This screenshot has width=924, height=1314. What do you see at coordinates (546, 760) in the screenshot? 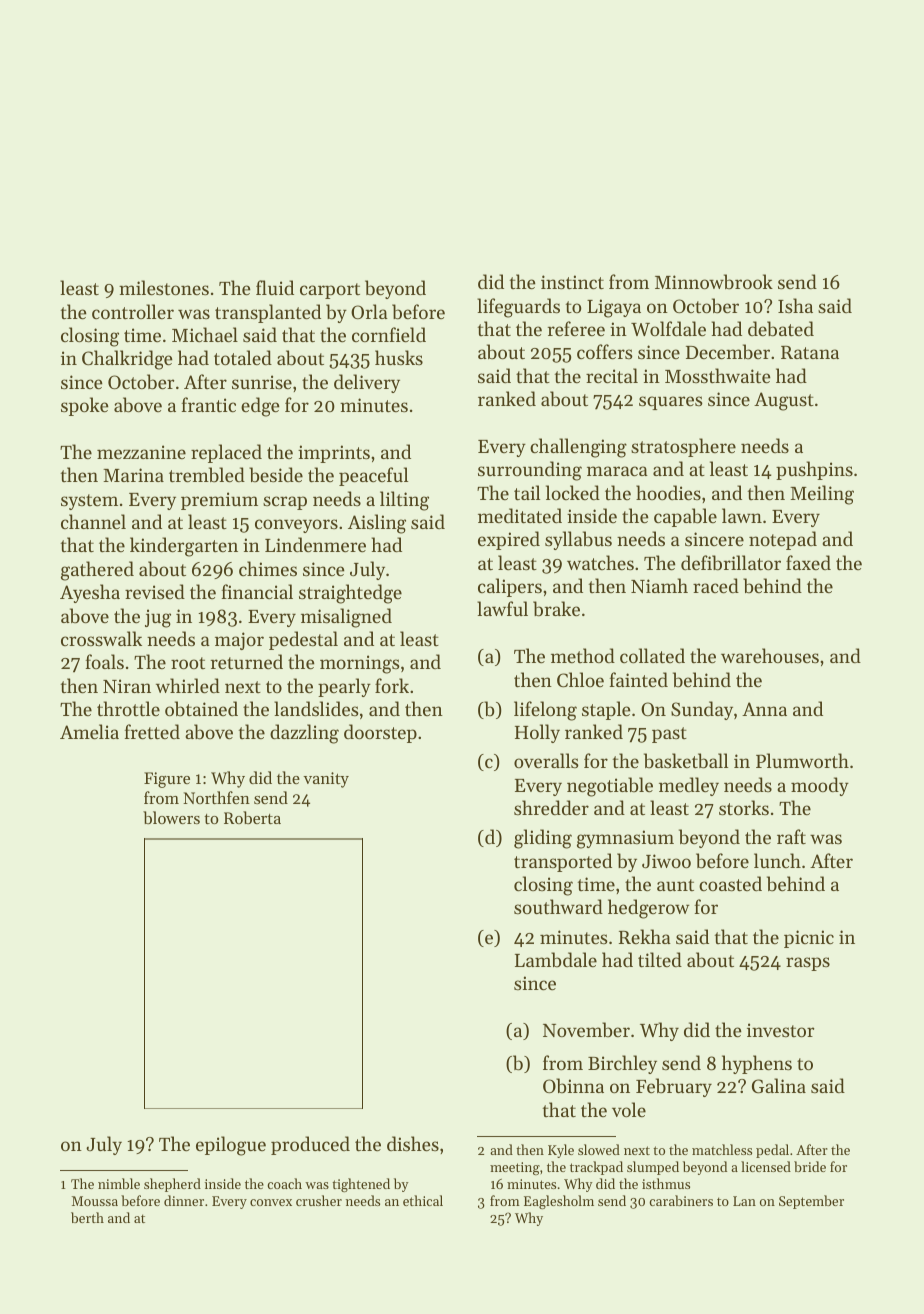
I see `overalls` at bounding box center [546, 760].
